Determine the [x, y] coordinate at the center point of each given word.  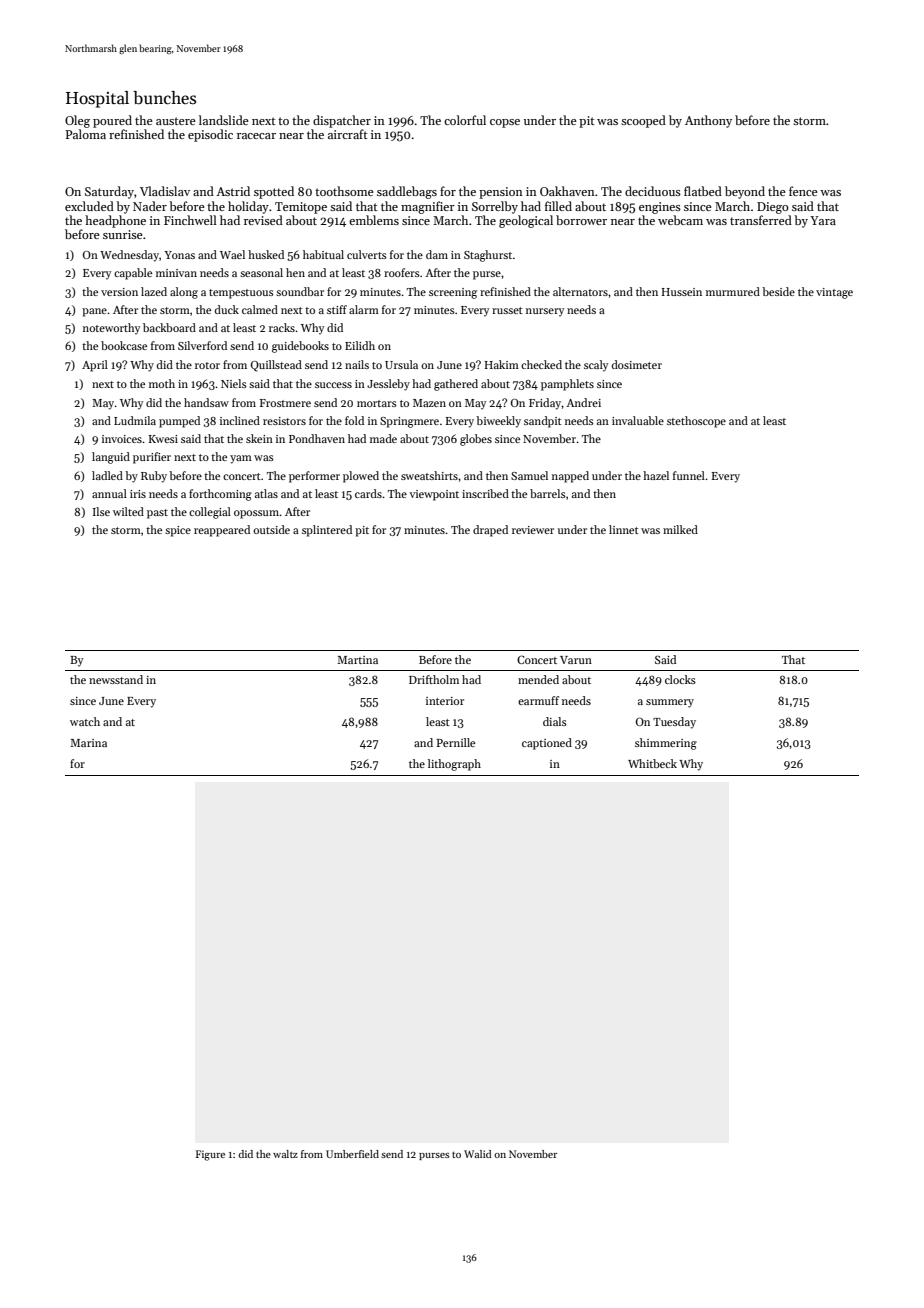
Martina [357, 660]
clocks [680, 679]
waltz [285, 1154]
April [95, 366]
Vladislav [165, 191]
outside [271, 529]
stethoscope [696, 422]
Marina [88, 743]
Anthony [708, 121]
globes [476, 440]
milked [680, 529]
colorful [465, 120]
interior [445, 701]
